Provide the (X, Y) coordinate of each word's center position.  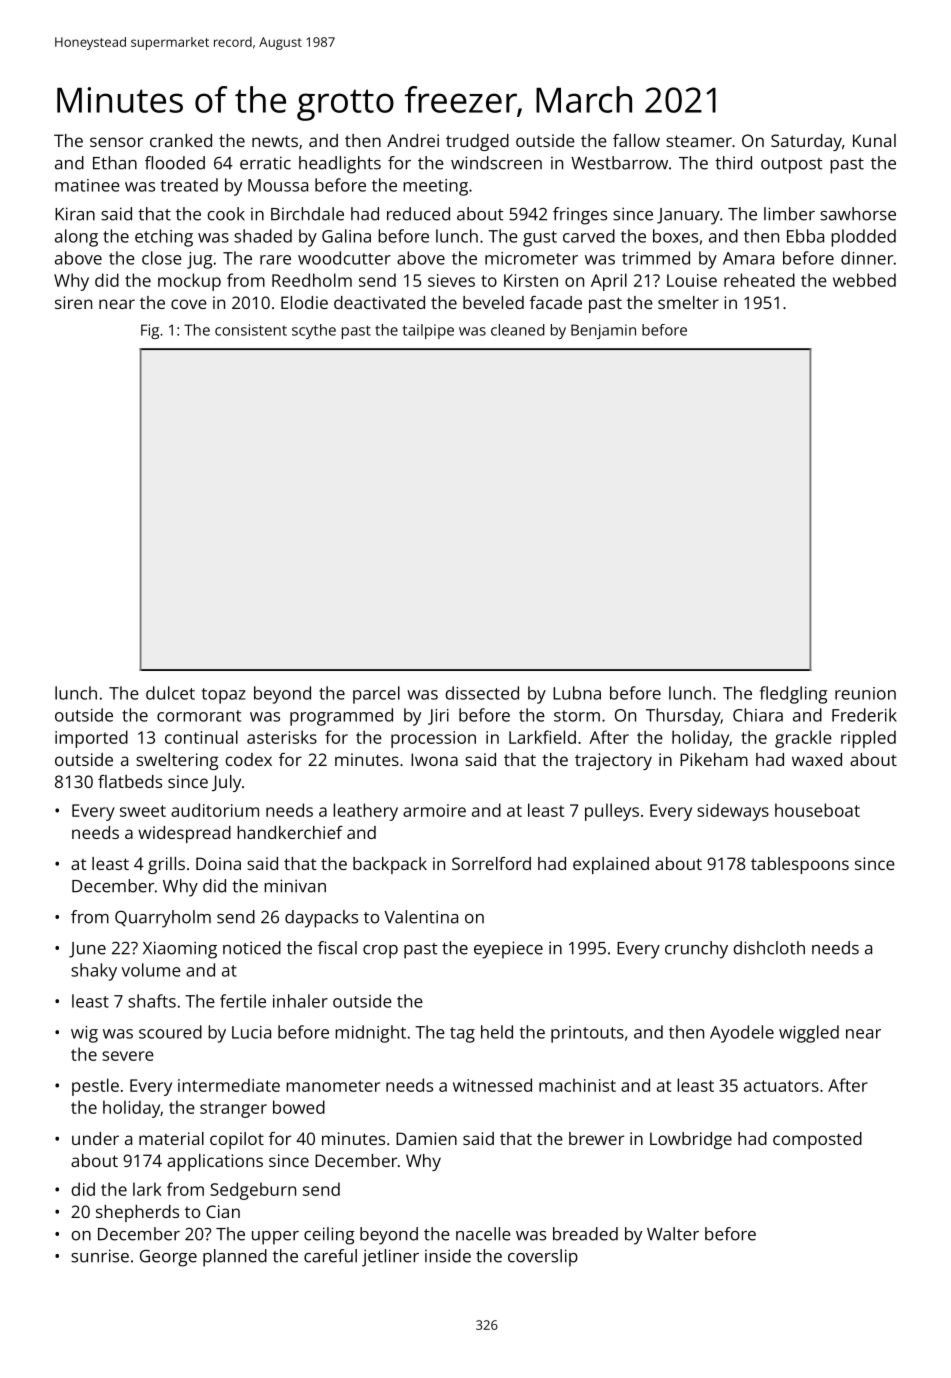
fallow (636, 140)
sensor (116, 142)
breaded (585, 1234)
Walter (673, 1234)
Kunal (874, 140)
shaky (94, 972)
